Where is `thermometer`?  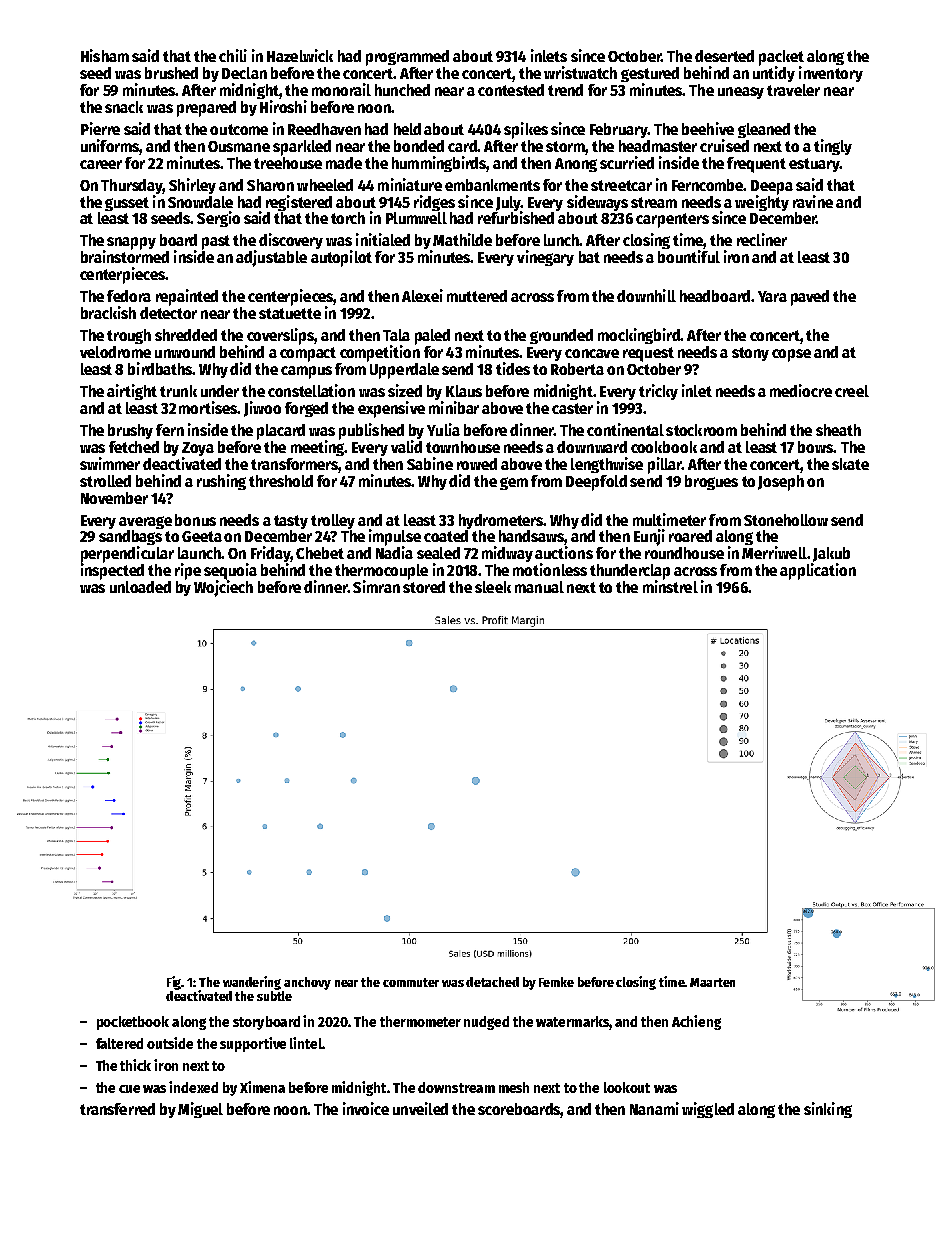
thermometer is located at coordinates (420, 1021).
